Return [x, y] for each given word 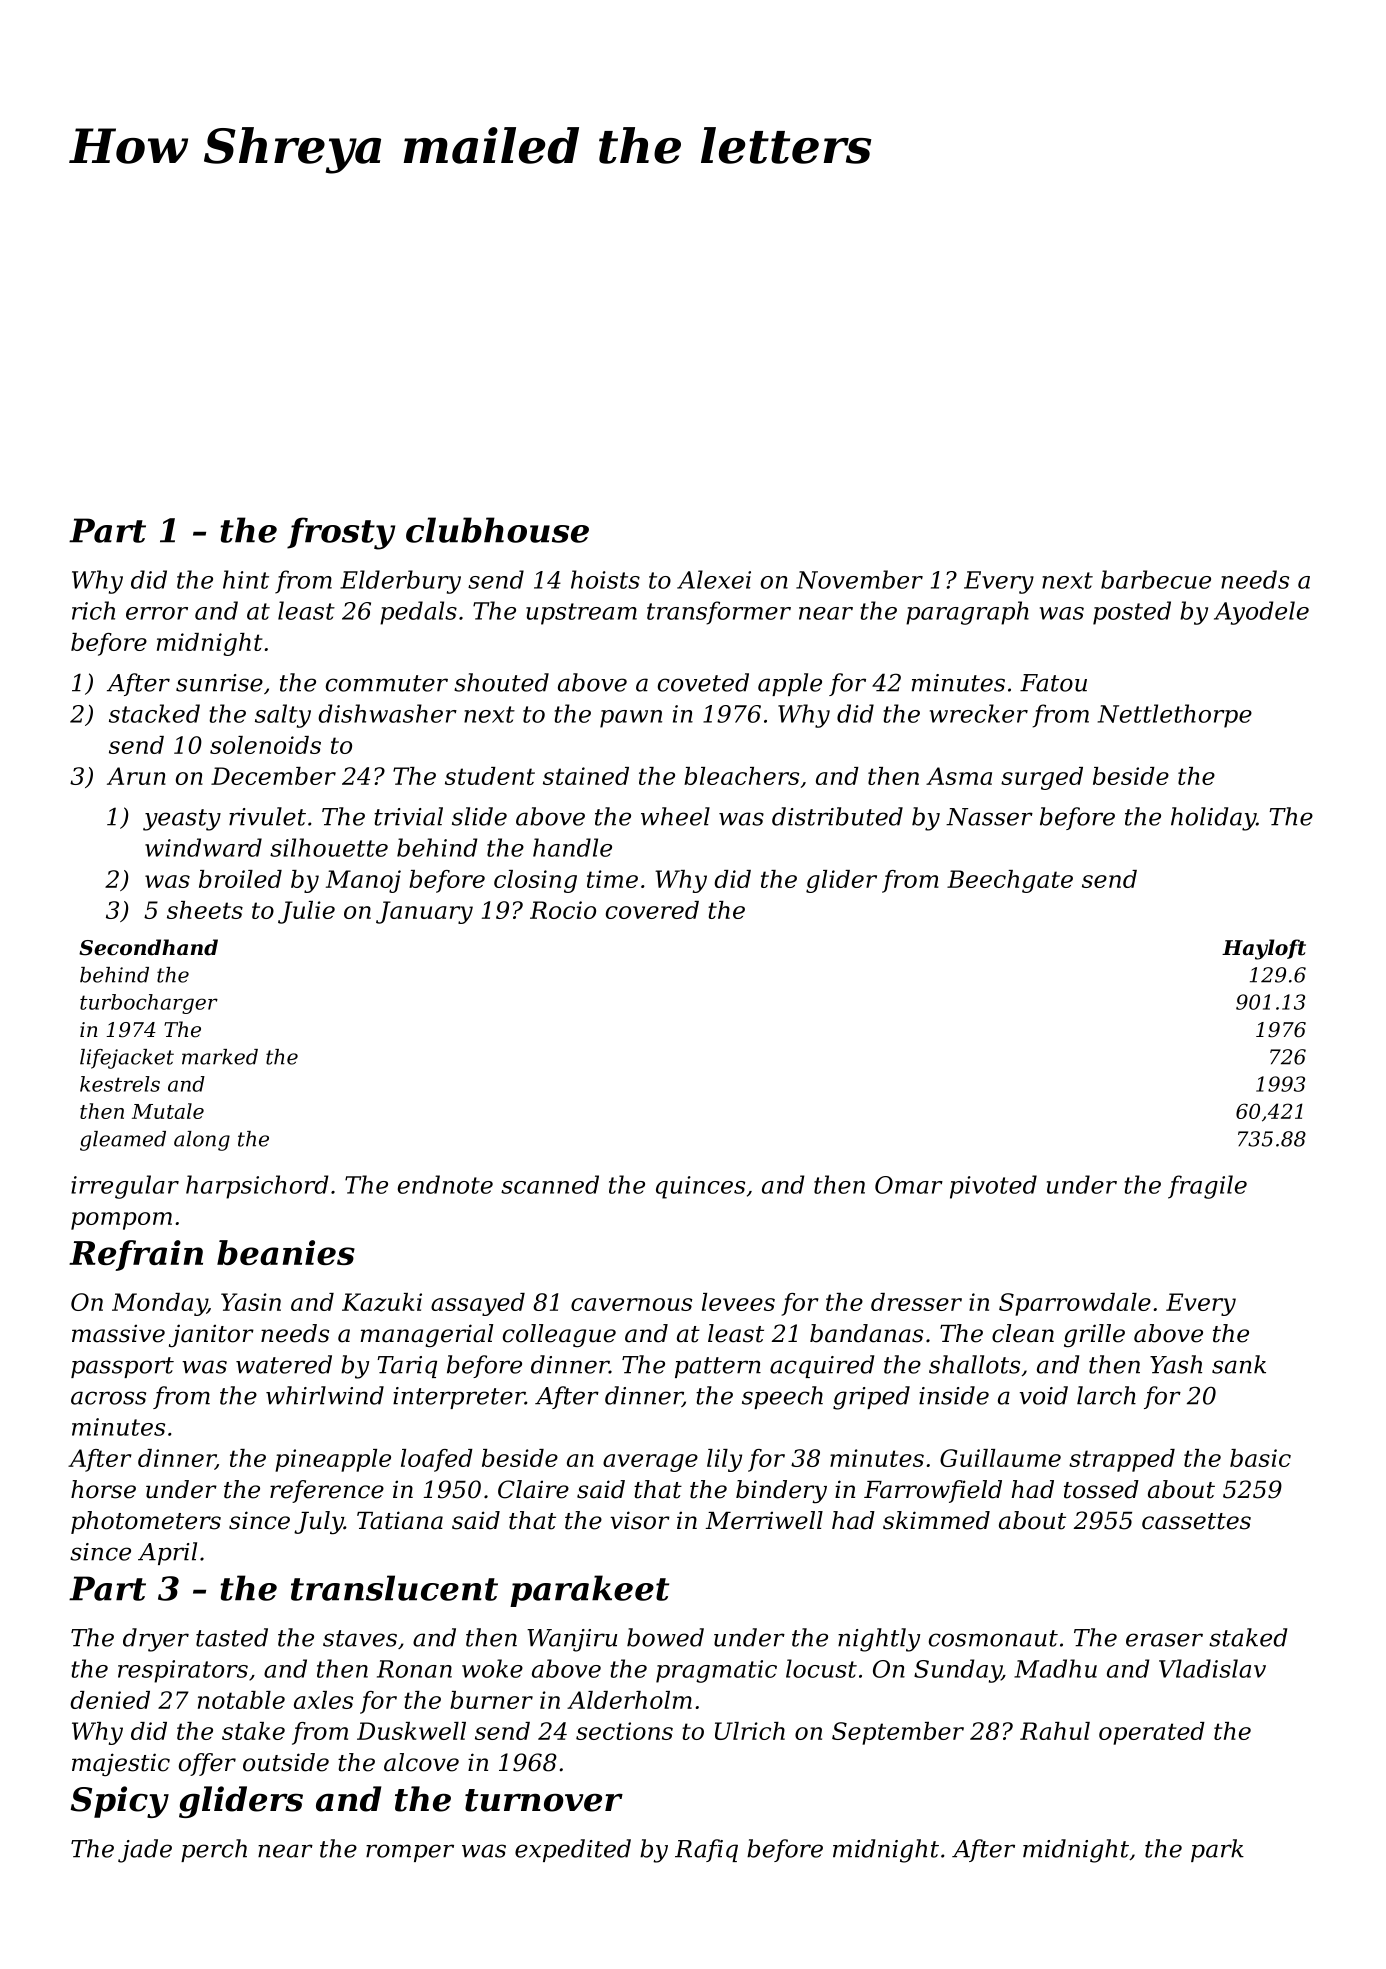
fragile [1207, 1187]
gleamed [123, 1141]
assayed [478, 1304]
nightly [879, 1640]
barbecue [1156, 579]
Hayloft [1264, 949]
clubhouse [497, 530]
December [273, 776]
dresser [916, 1302]
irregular [125, 1187]
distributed [837, 816]
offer [207, 1764]
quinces [700, 1187]
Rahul [1055, 1731]
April [167, 1553]
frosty [341, 533]
